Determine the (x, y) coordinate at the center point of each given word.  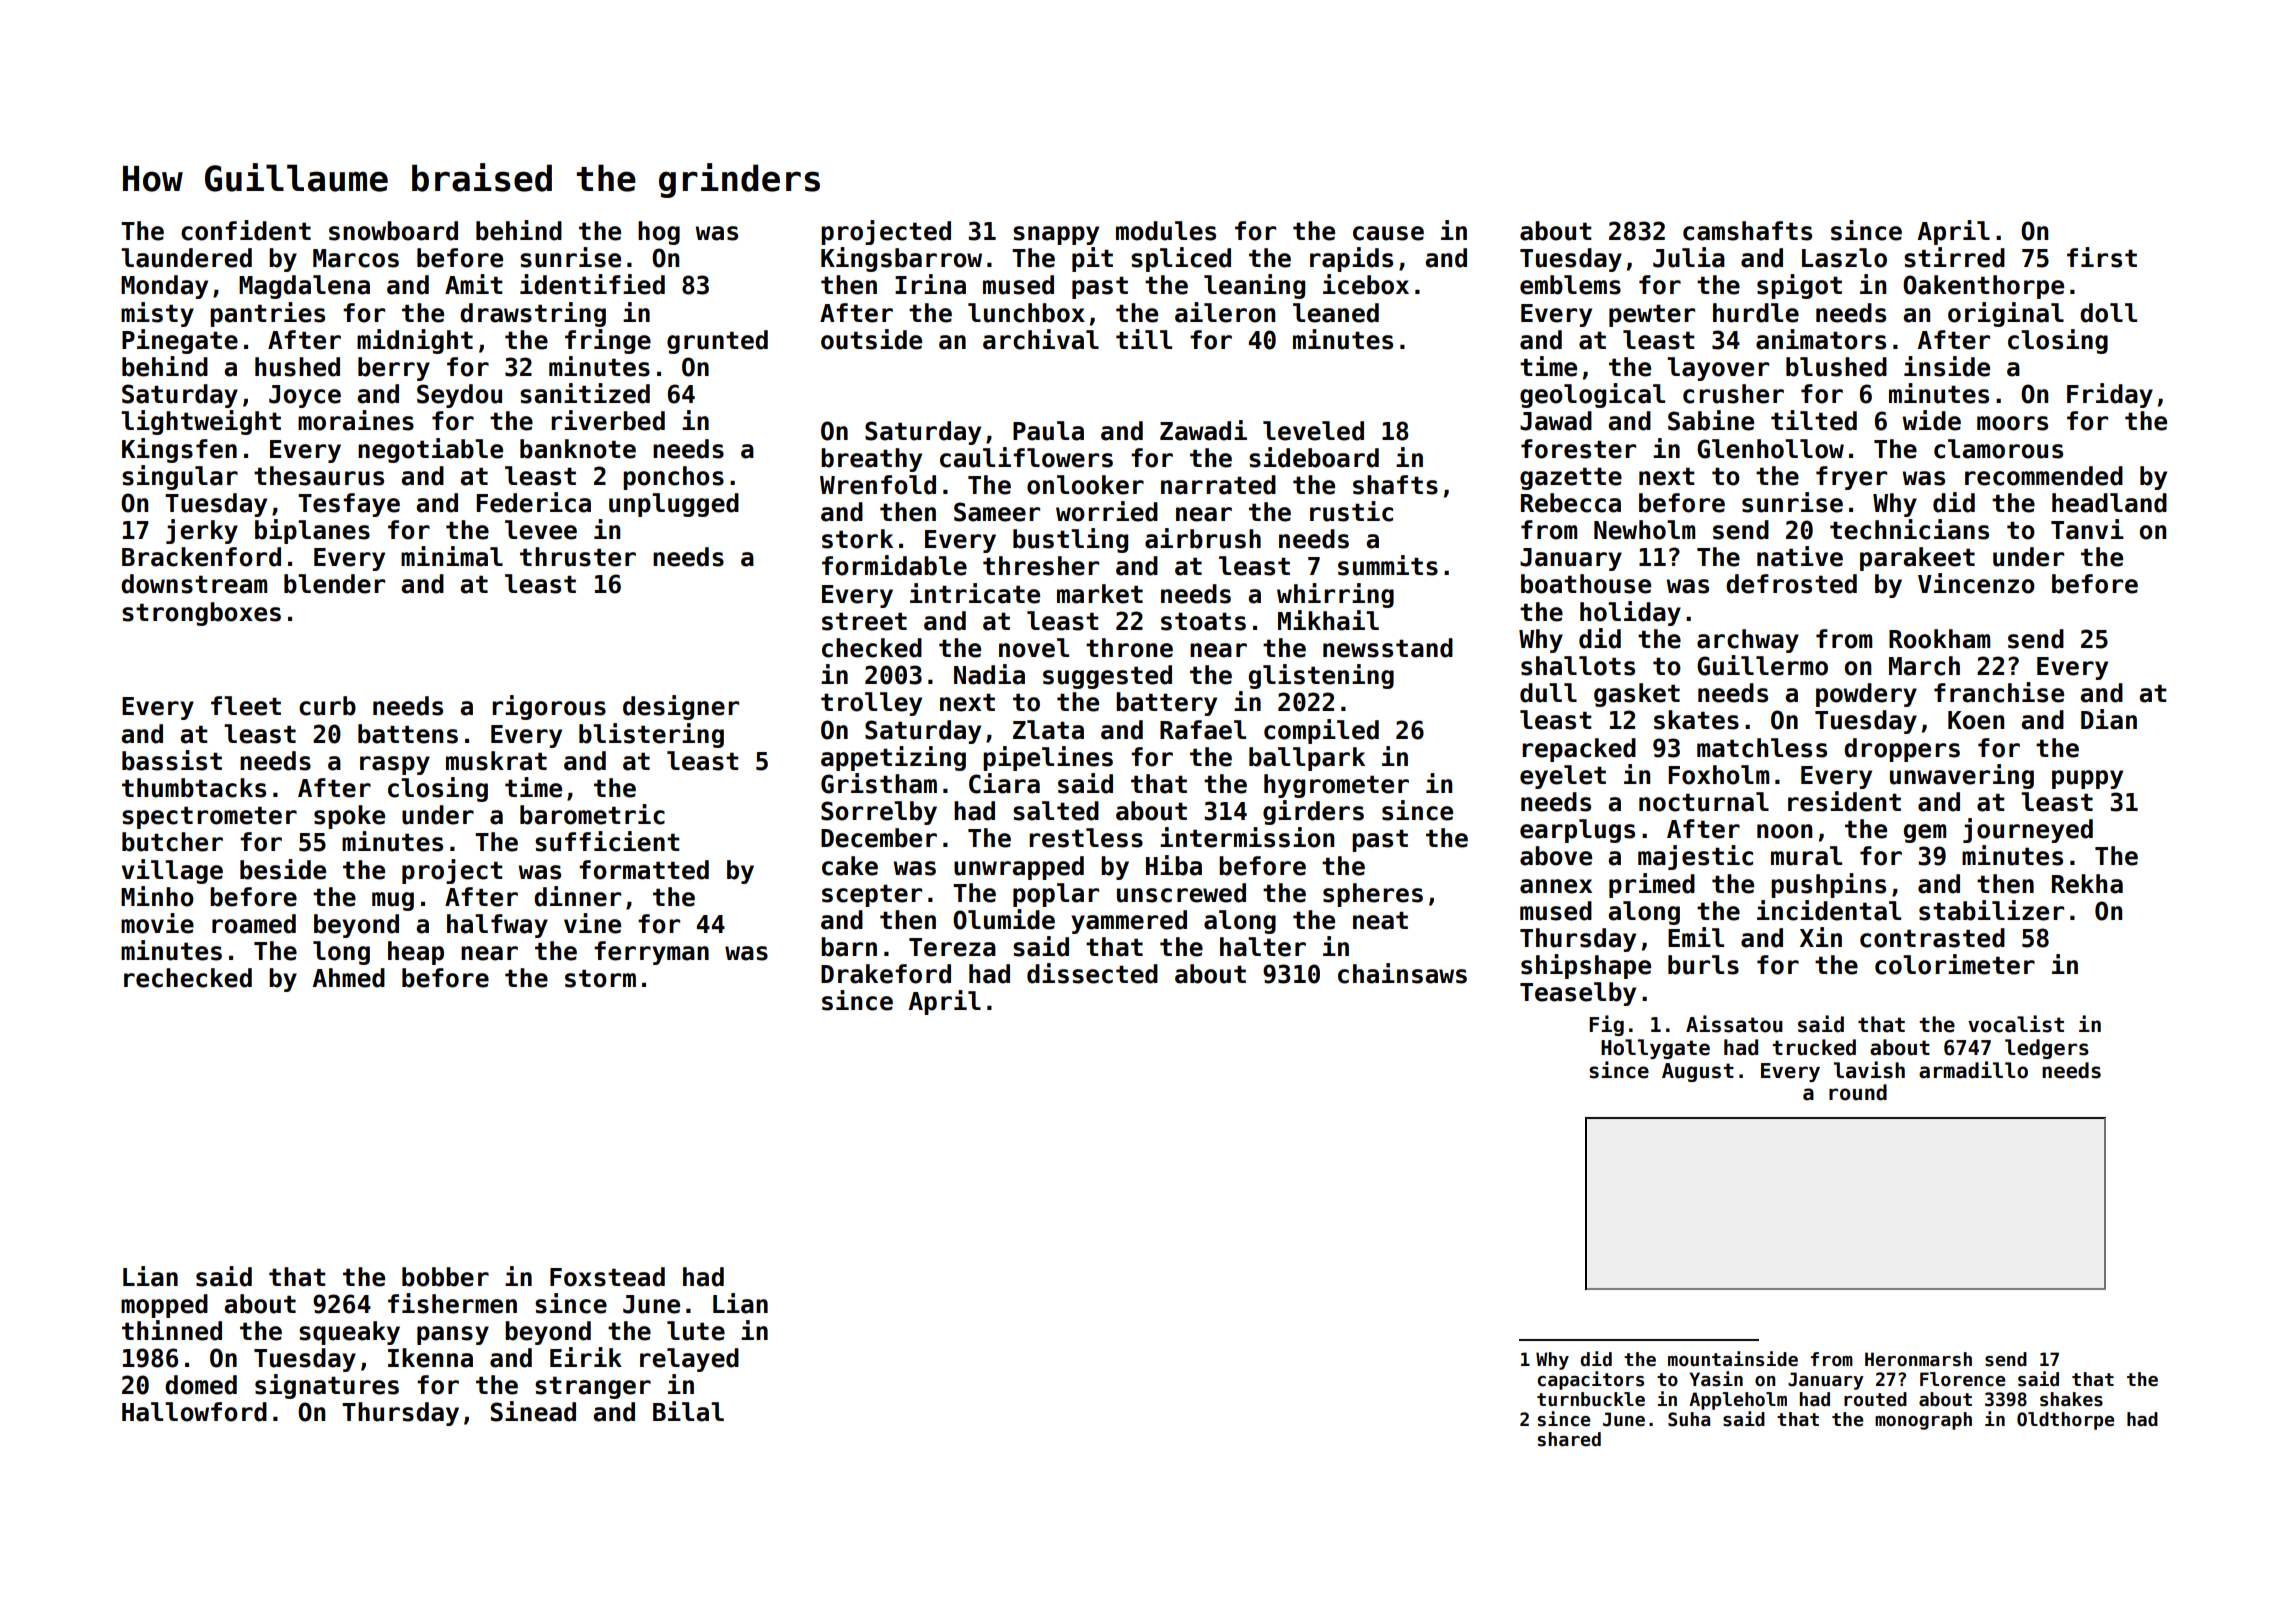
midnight (415, 341)
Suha (1689, 1419)
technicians (1909, 529)
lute (696, 1331)
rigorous (549, 707)
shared (1569, 1439)
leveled (1313, 431)
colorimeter (1955, 964)
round (1858, 1092)
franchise (1999, 692)
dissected (1092, 973)
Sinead (533, 1411)
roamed (254, 924)
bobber (445, 1277)
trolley (871, 704)
